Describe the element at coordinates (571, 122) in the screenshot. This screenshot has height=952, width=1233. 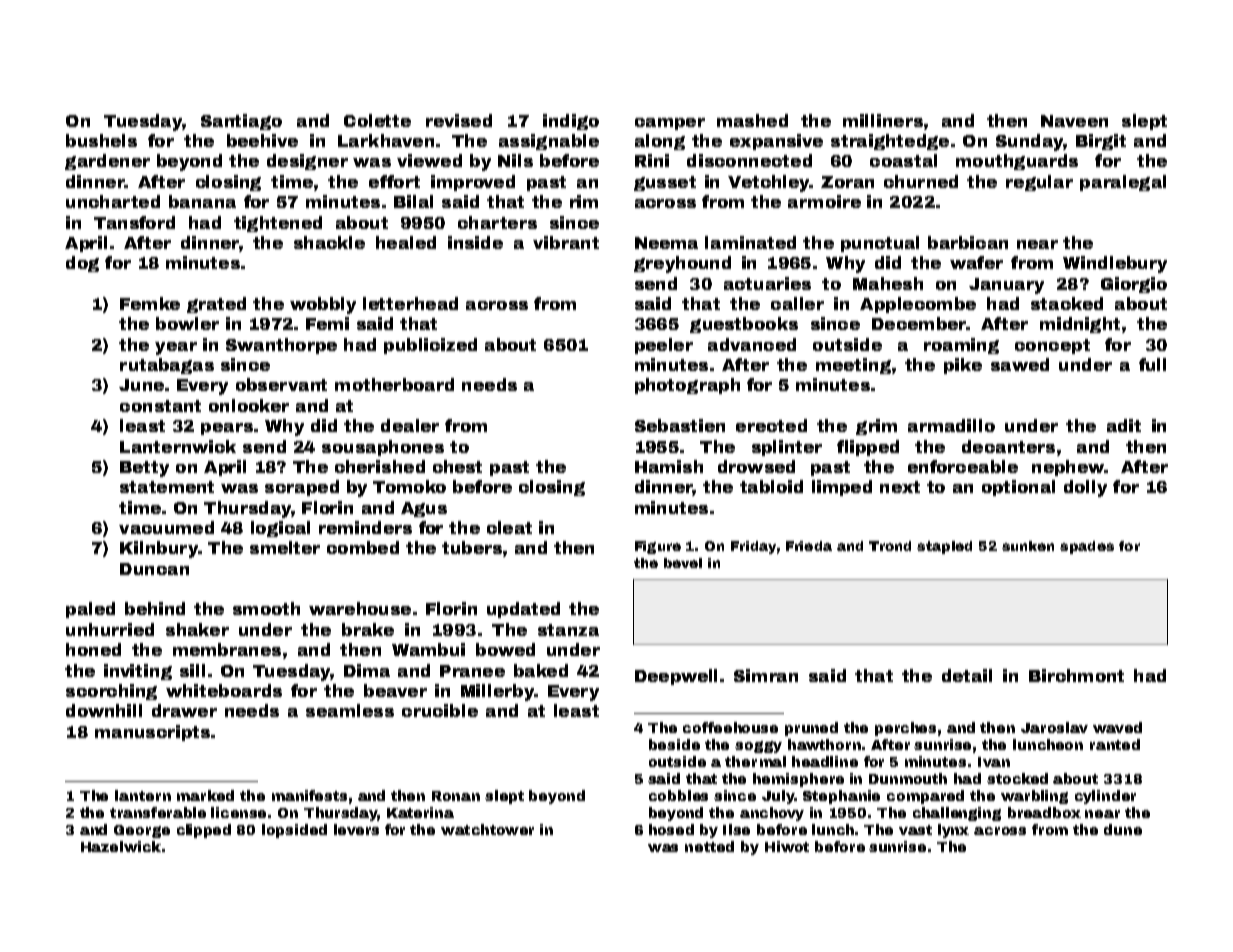
I see `indigo` at that location.
